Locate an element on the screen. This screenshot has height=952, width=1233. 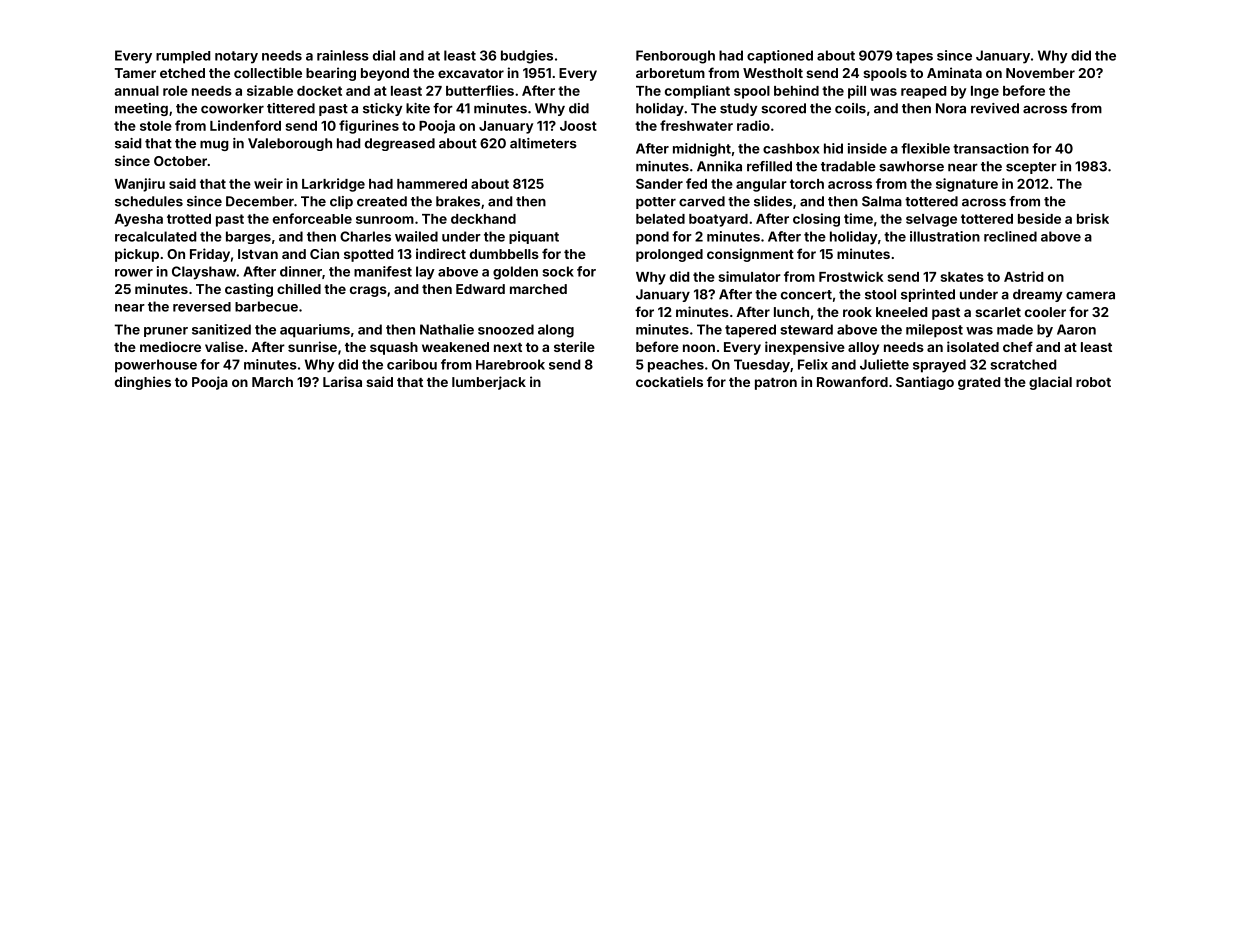
beside is located at coordinates (1039, 218).
